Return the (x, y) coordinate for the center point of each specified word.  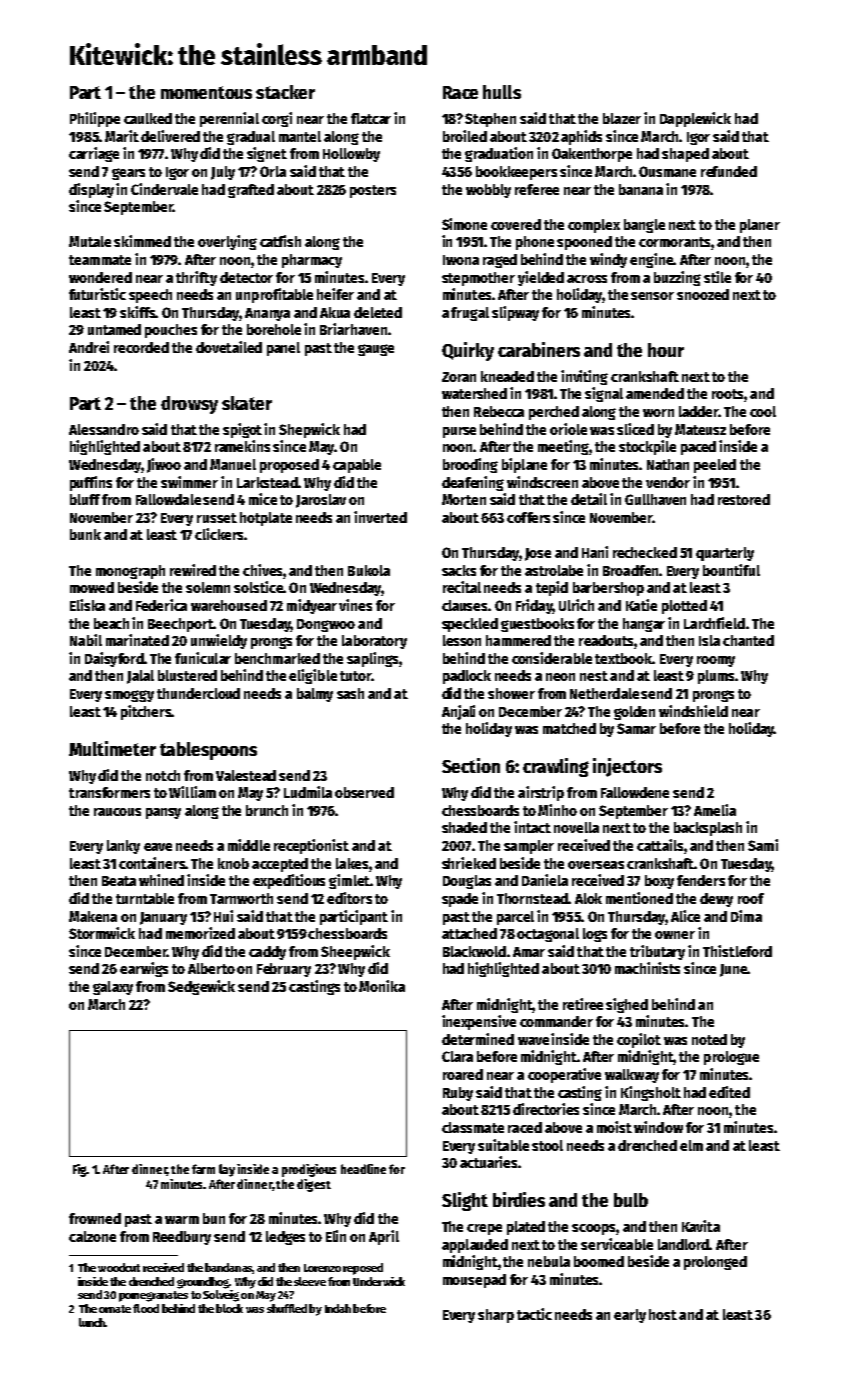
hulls (502, 92)
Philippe (95, 119)
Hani (595, 552)
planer (760, 226)
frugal (470, 314)
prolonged (715, 1263)
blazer (622, 118)
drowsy (189, 405)
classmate (473, 1127)
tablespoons (208, 751)
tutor (356, 676)
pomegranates (153, 1296)
